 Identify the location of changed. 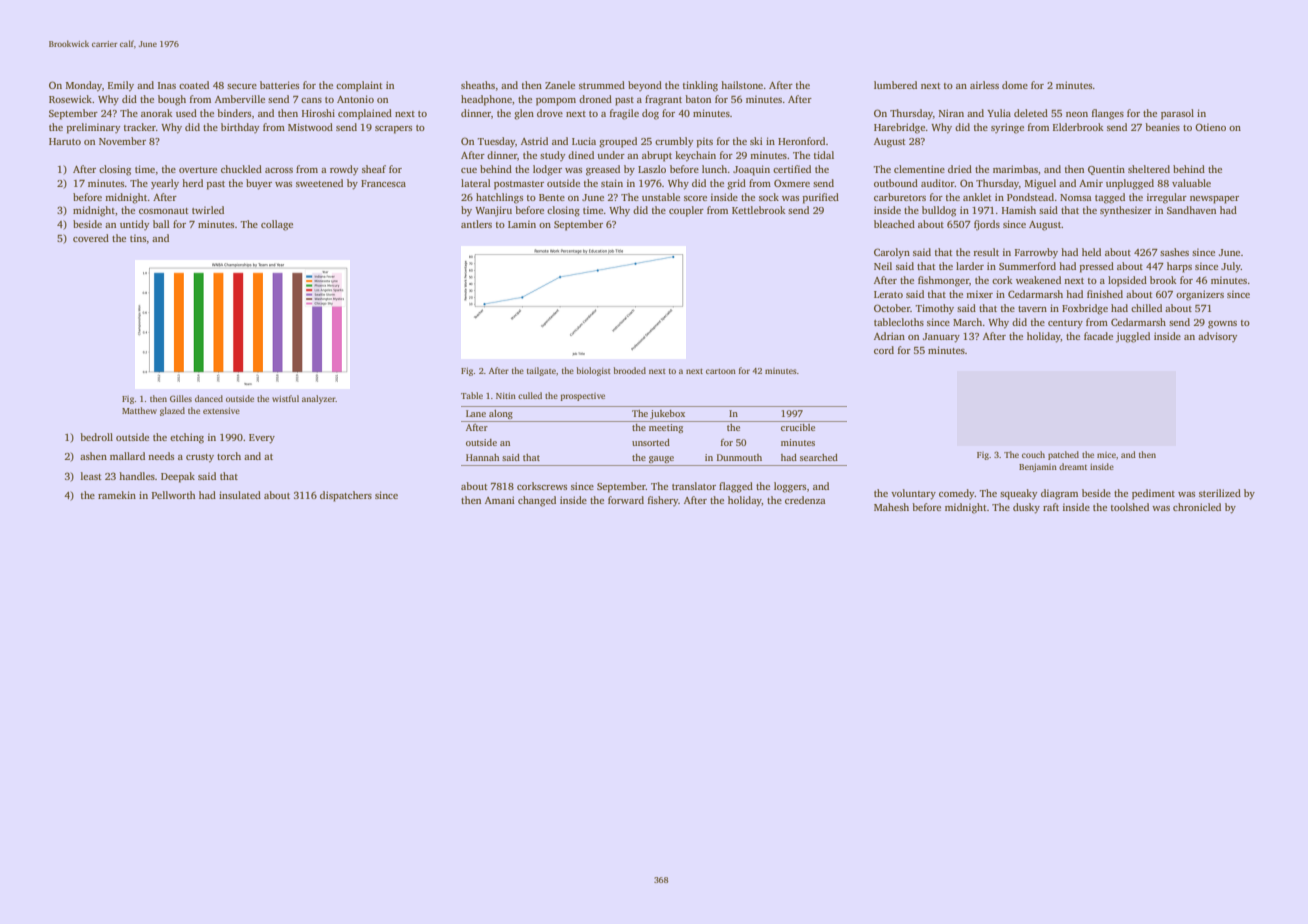
(537, 501).
